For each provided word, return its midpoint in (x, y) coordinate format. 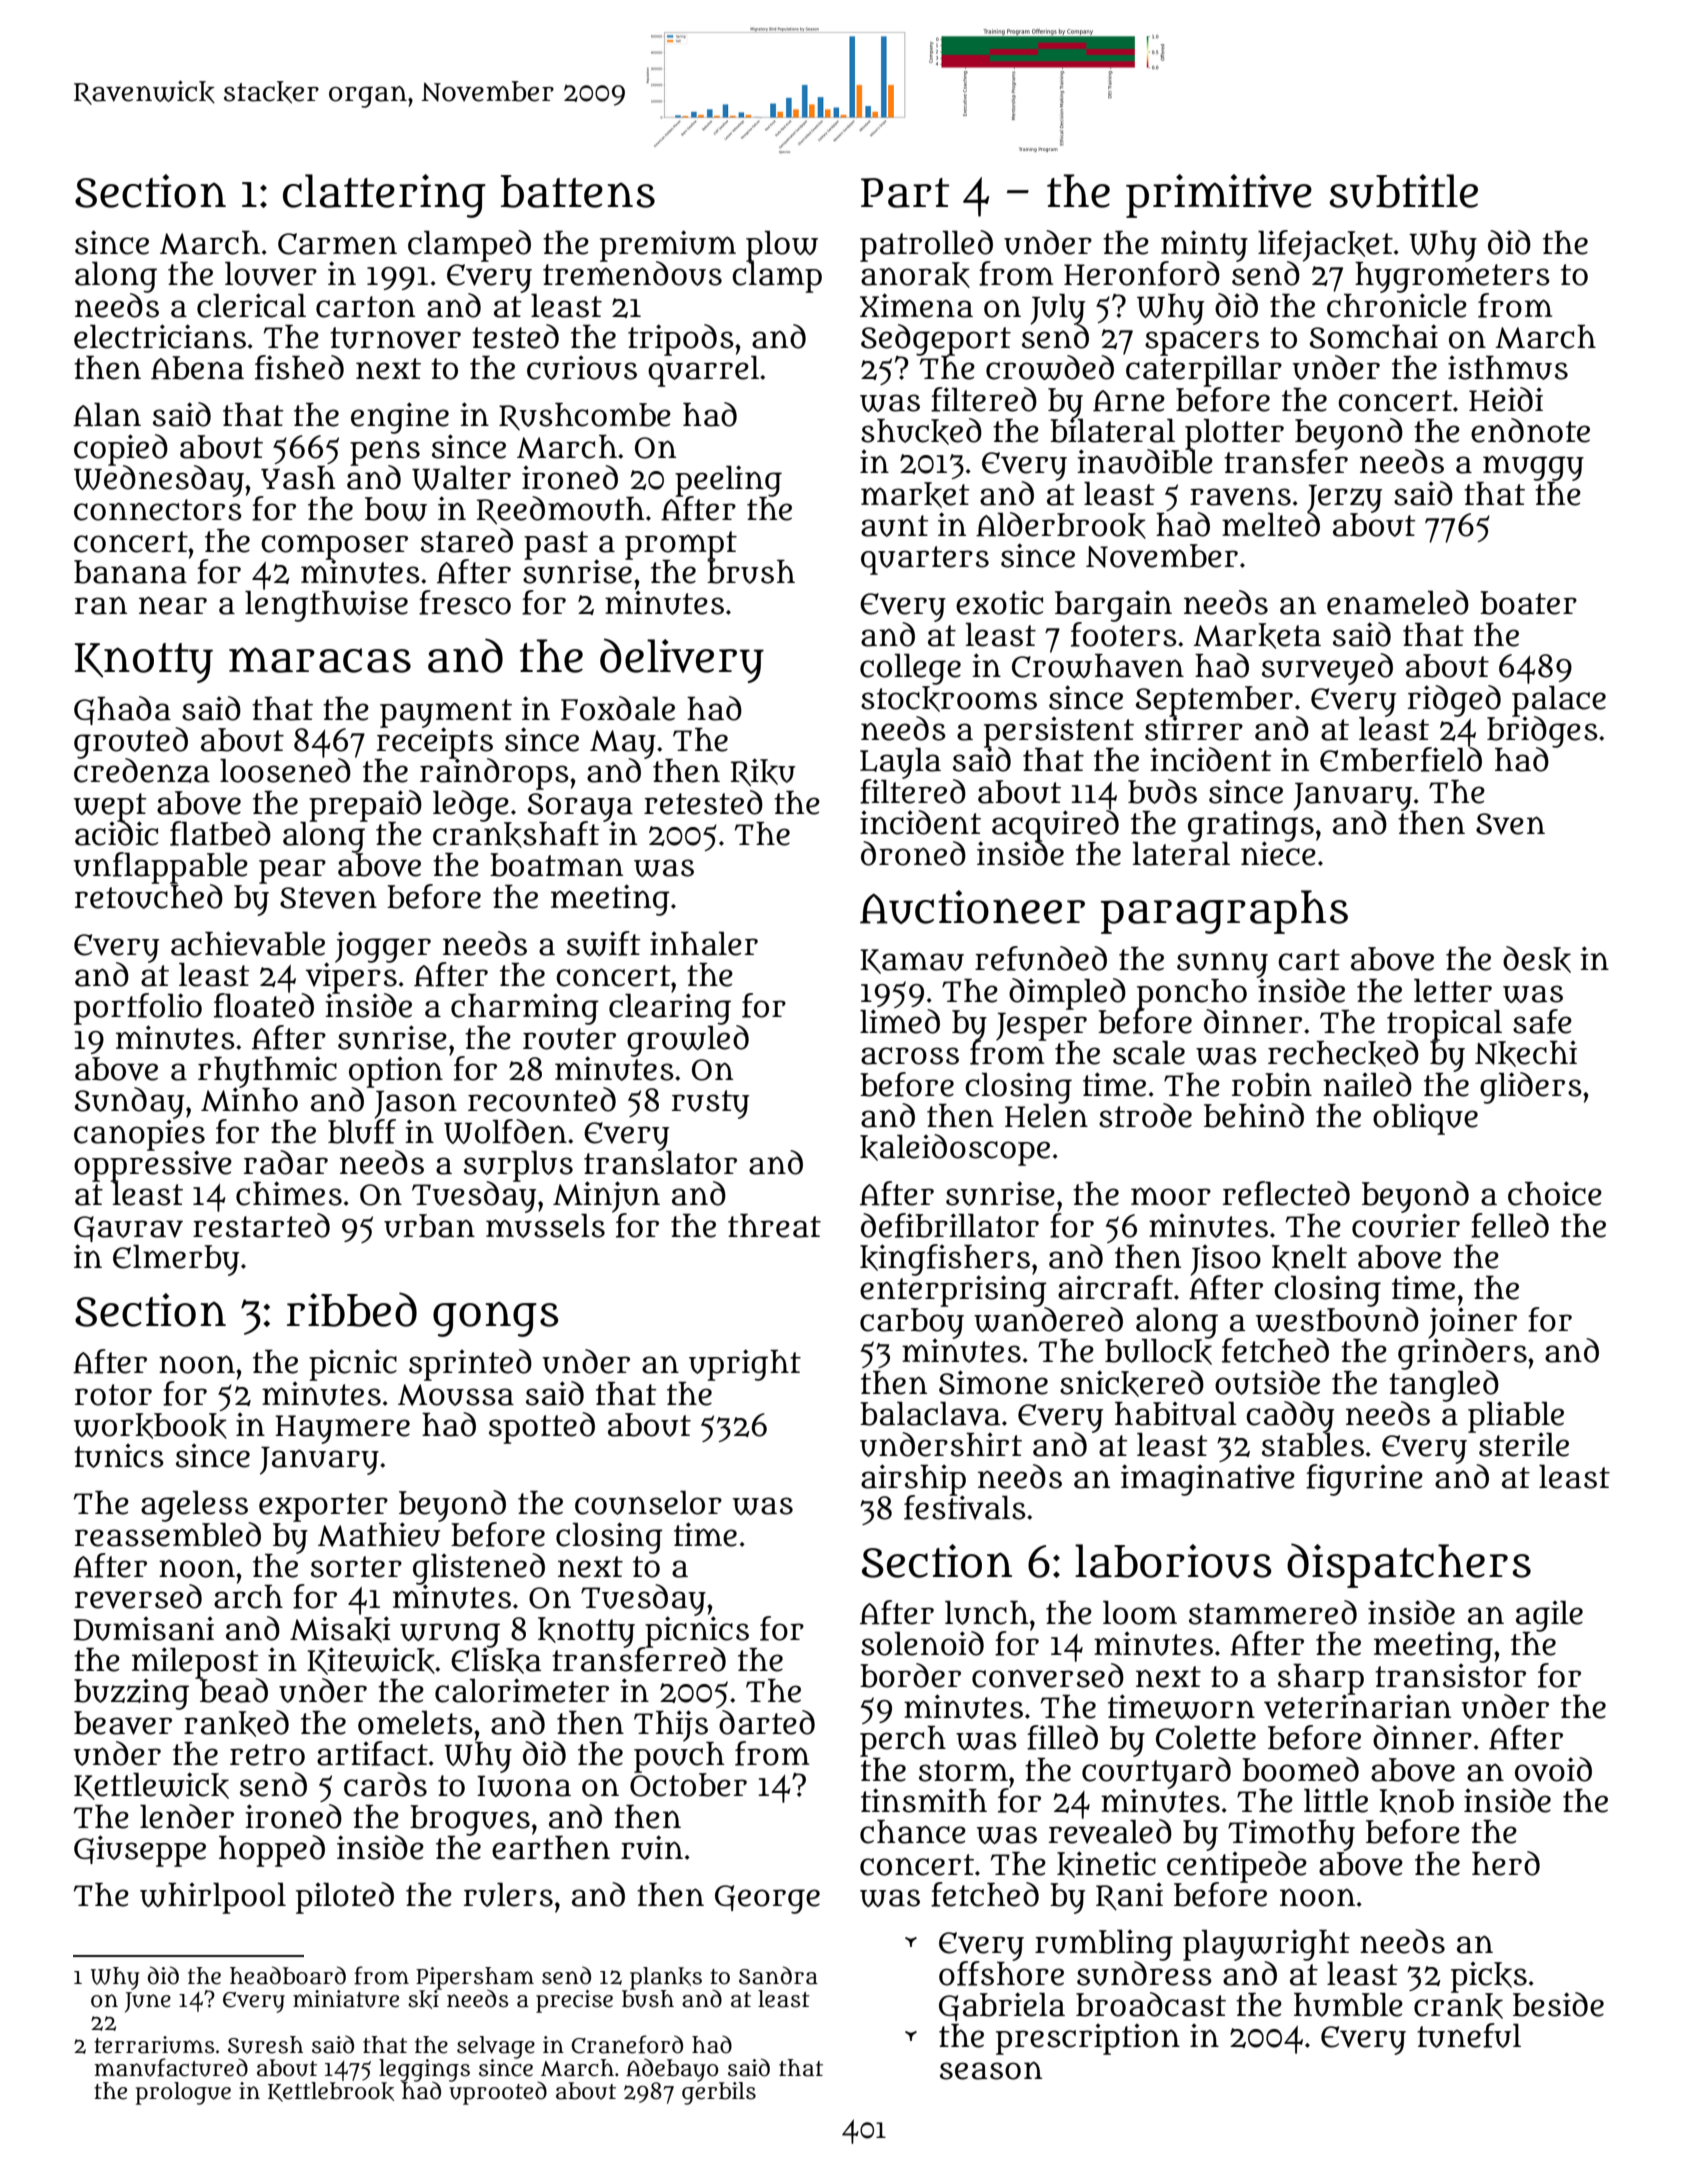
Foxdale (618, 708)
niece (1278, 854)
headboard (288, 1975)
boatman (556, 865)
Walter (461, 478)
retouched (149, 896)
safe (1542, 1021)
